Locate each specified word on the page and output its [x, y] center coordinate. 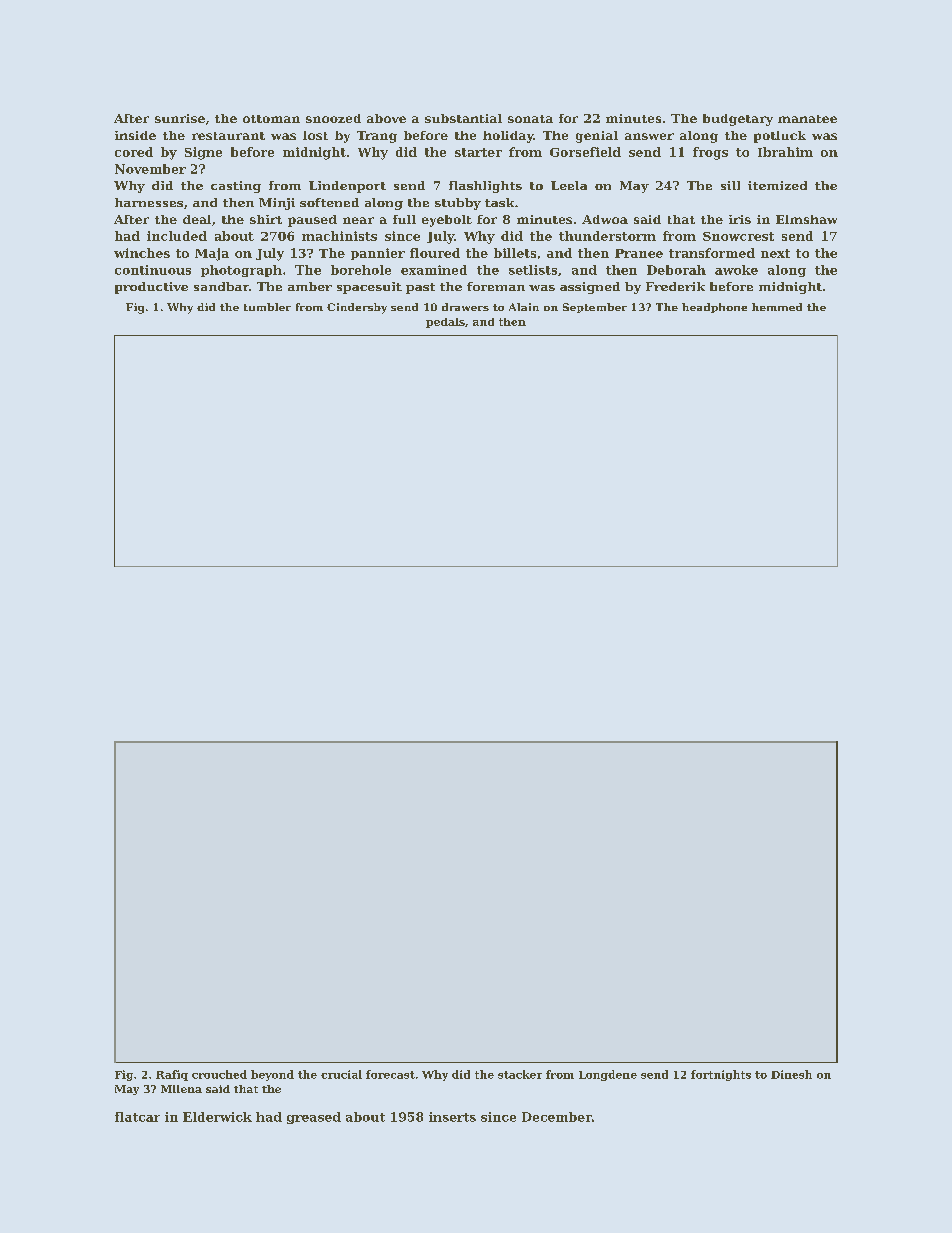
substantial [463, 118]
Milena [181, 1089]
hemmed [777, 307]
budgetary [738, 120]
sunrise [180, 118]
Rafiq [172, 1075]
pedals [445, 323]
